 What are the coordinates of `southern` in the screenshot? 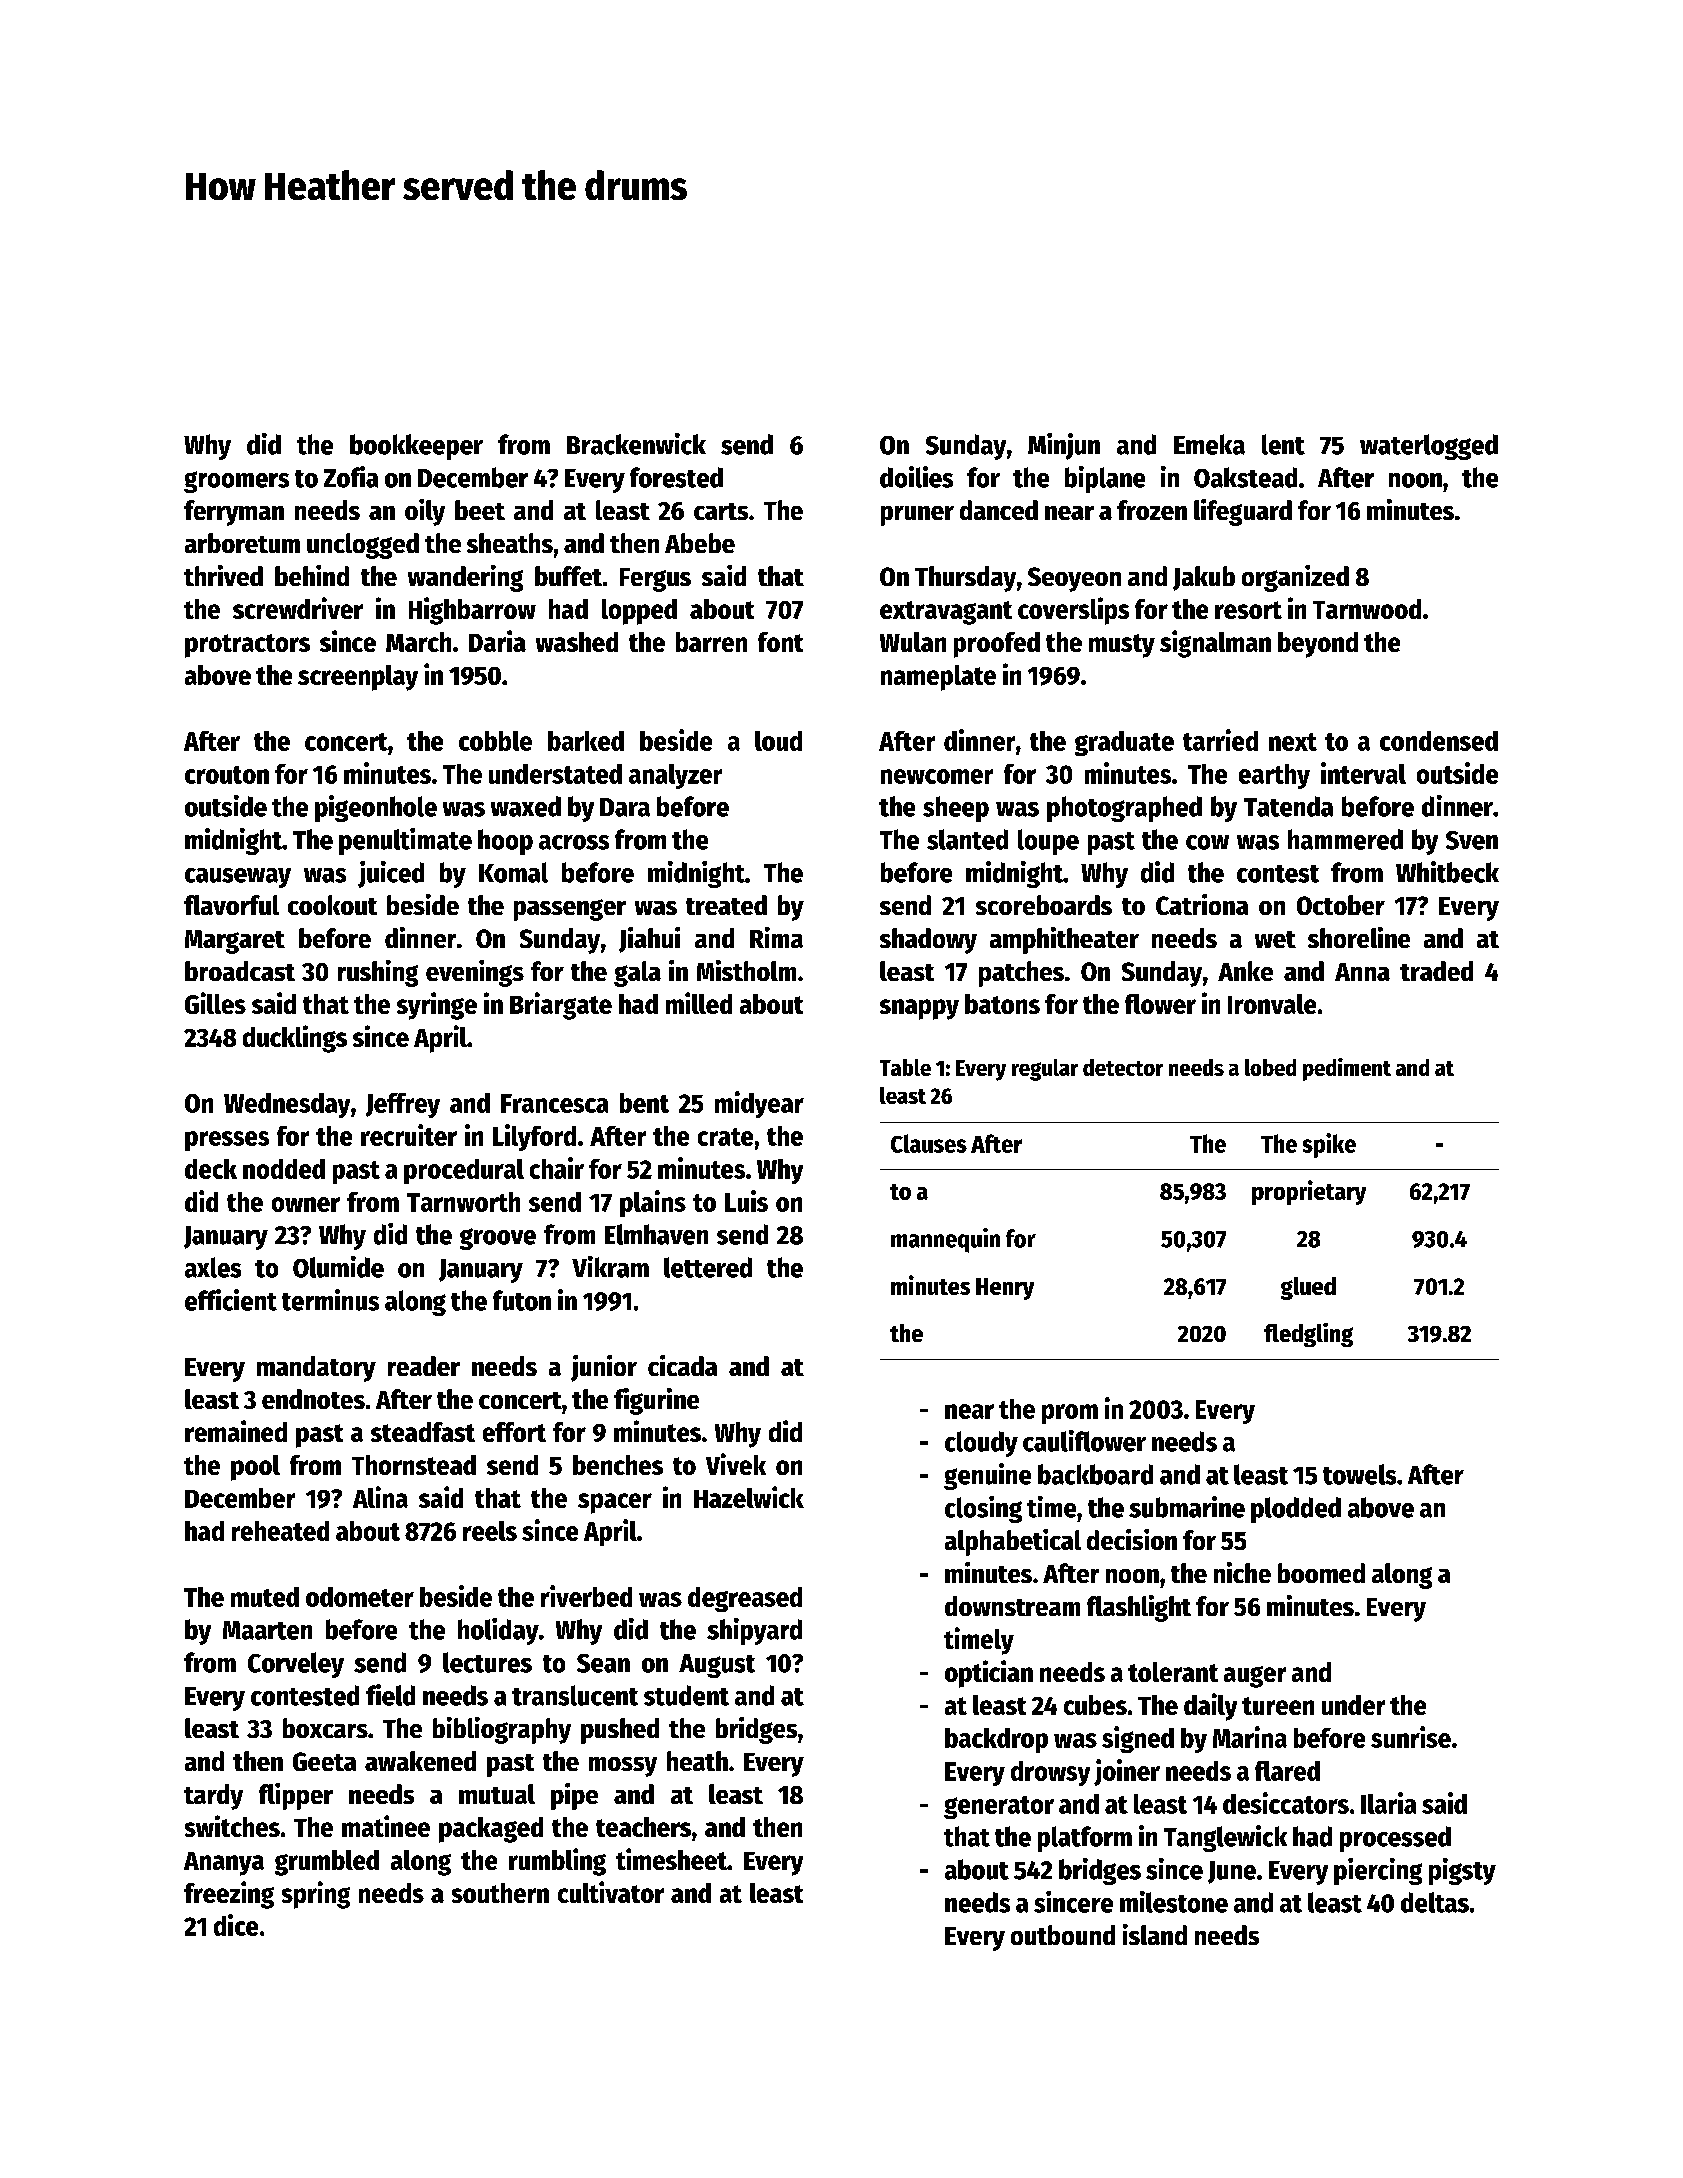 It's located at (500, 1893).
